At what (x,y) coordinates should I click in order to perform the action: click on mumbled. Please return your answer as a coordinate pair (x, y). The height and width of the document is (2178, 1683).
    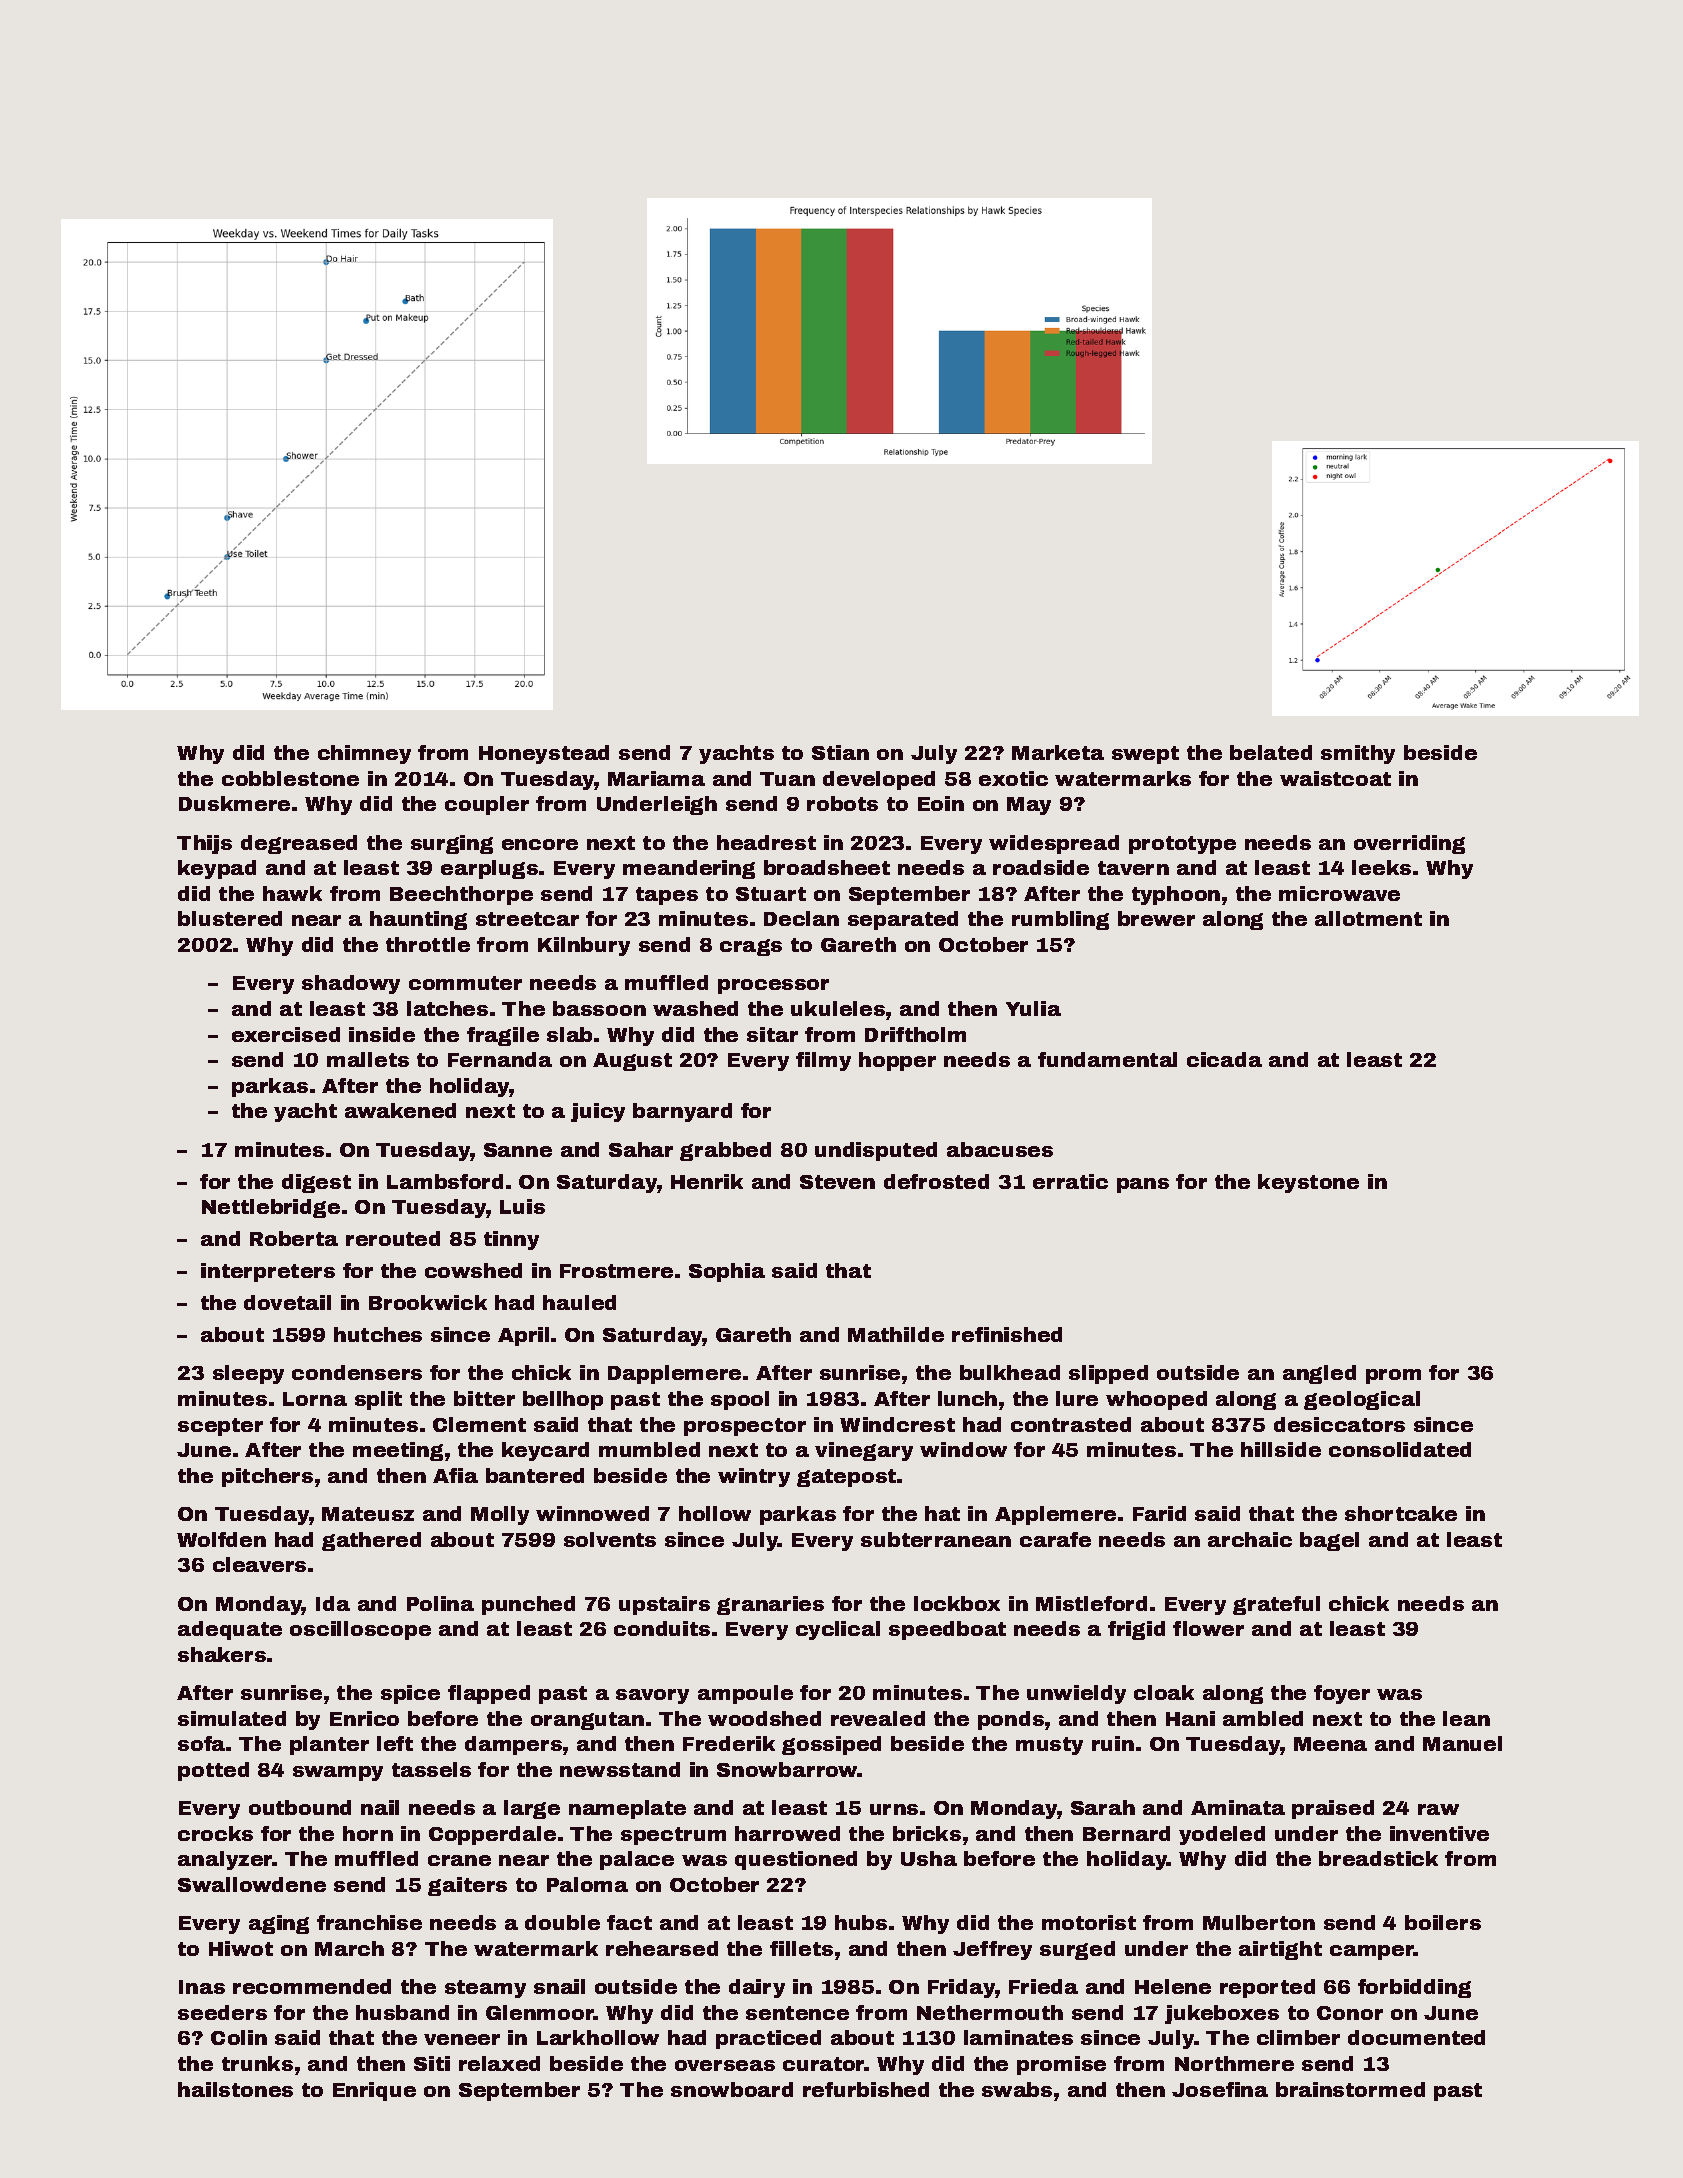
    Looking at the image, I should click on (649, 1449).
